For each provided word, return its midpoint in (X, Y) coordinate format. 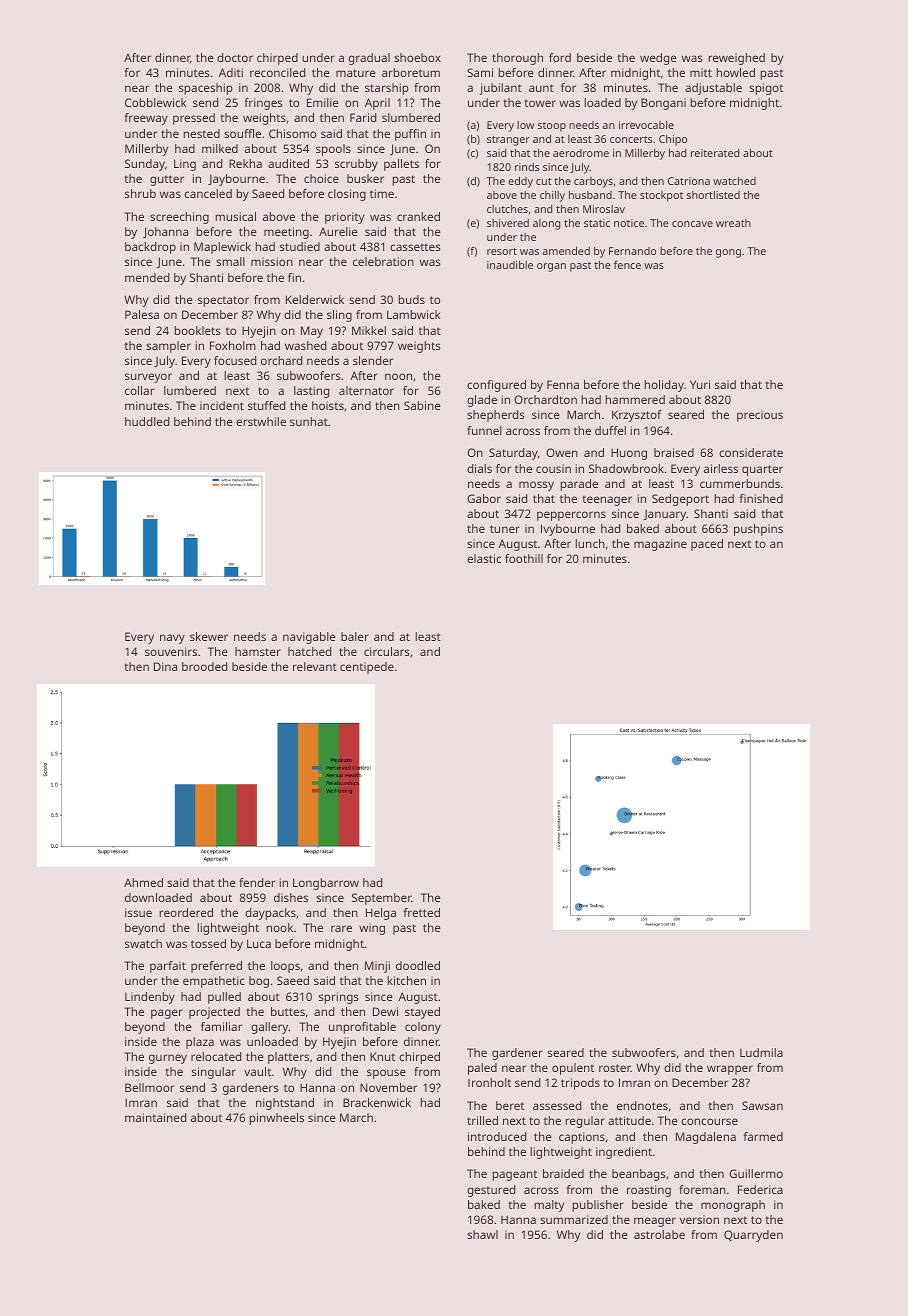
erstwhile (261, 421)
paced (707, 545)
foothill (524, 558)
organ (551, 267)
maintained (155, 1117)
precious (760, 416)
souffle (242, 133)
